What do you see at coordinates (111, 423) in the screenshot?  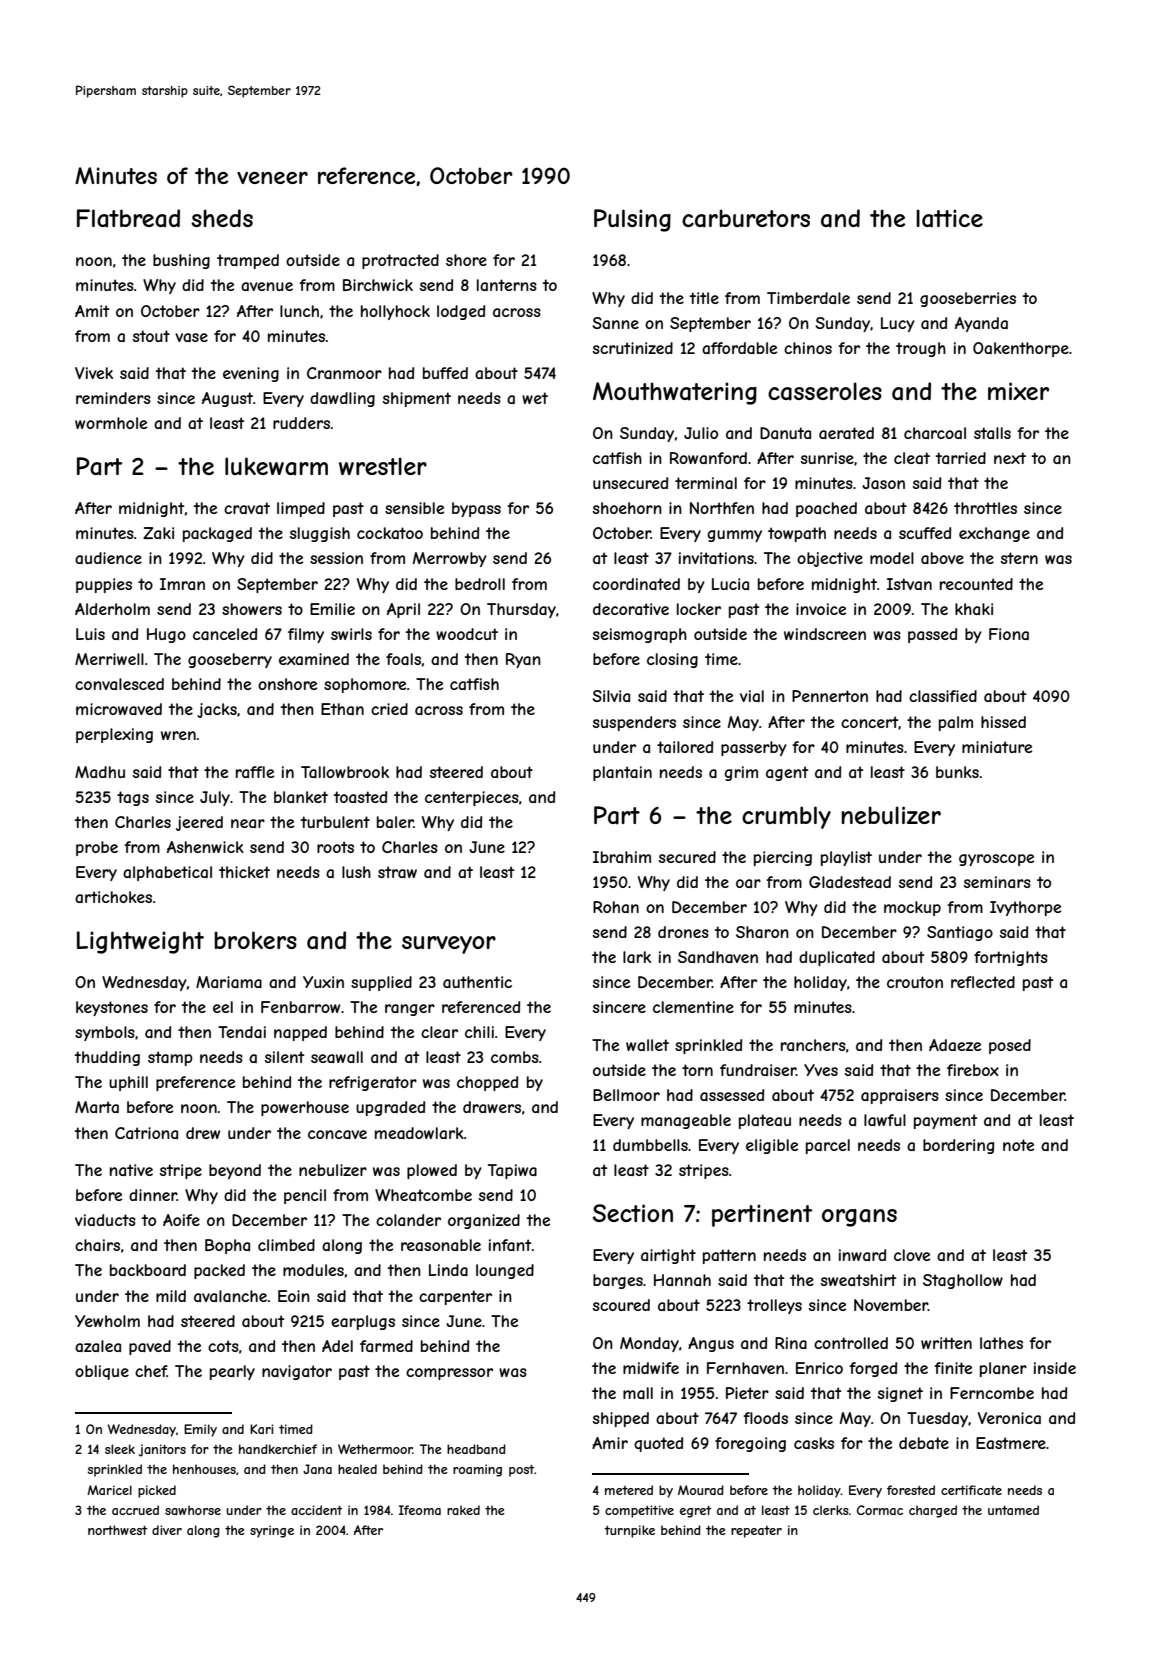 I see `wormhole` at bounding box center [111, 423].
